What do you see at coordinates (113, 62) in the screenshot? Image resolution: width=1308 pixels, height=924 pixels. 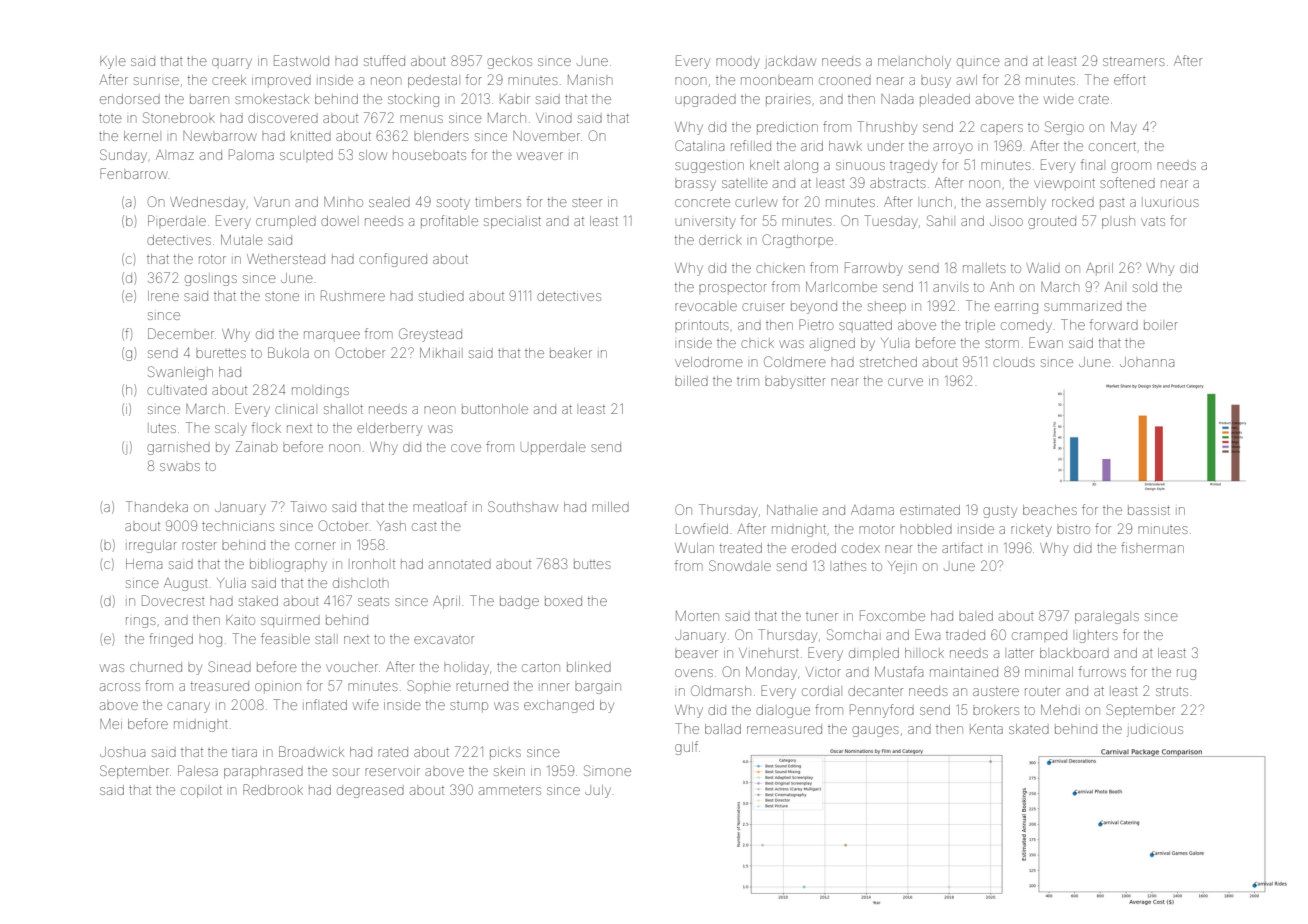 I see `Kyle` at bounding box center [113, 62].
